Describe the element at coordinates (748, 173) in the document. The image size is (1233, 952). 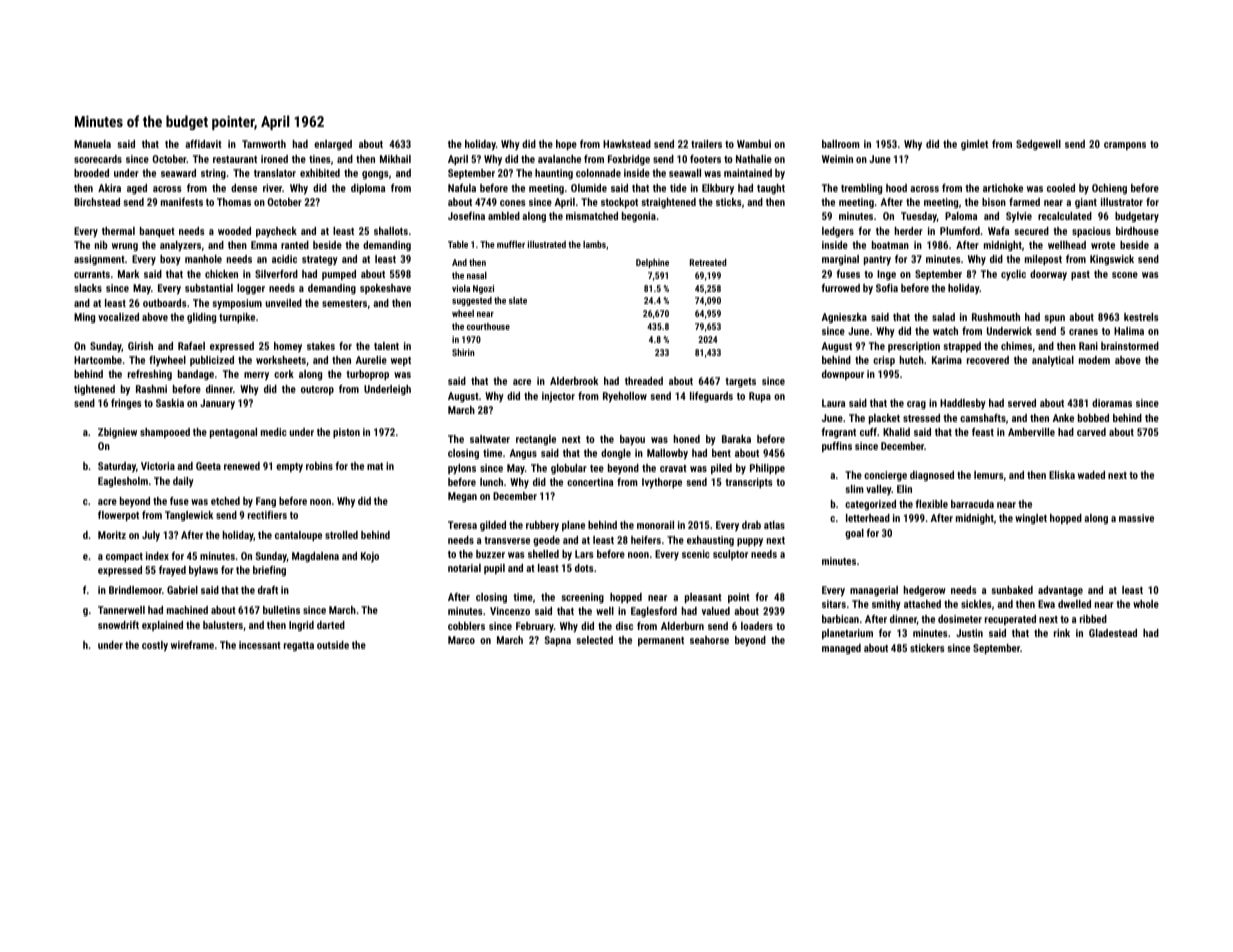
I see `maintained` at that location.
